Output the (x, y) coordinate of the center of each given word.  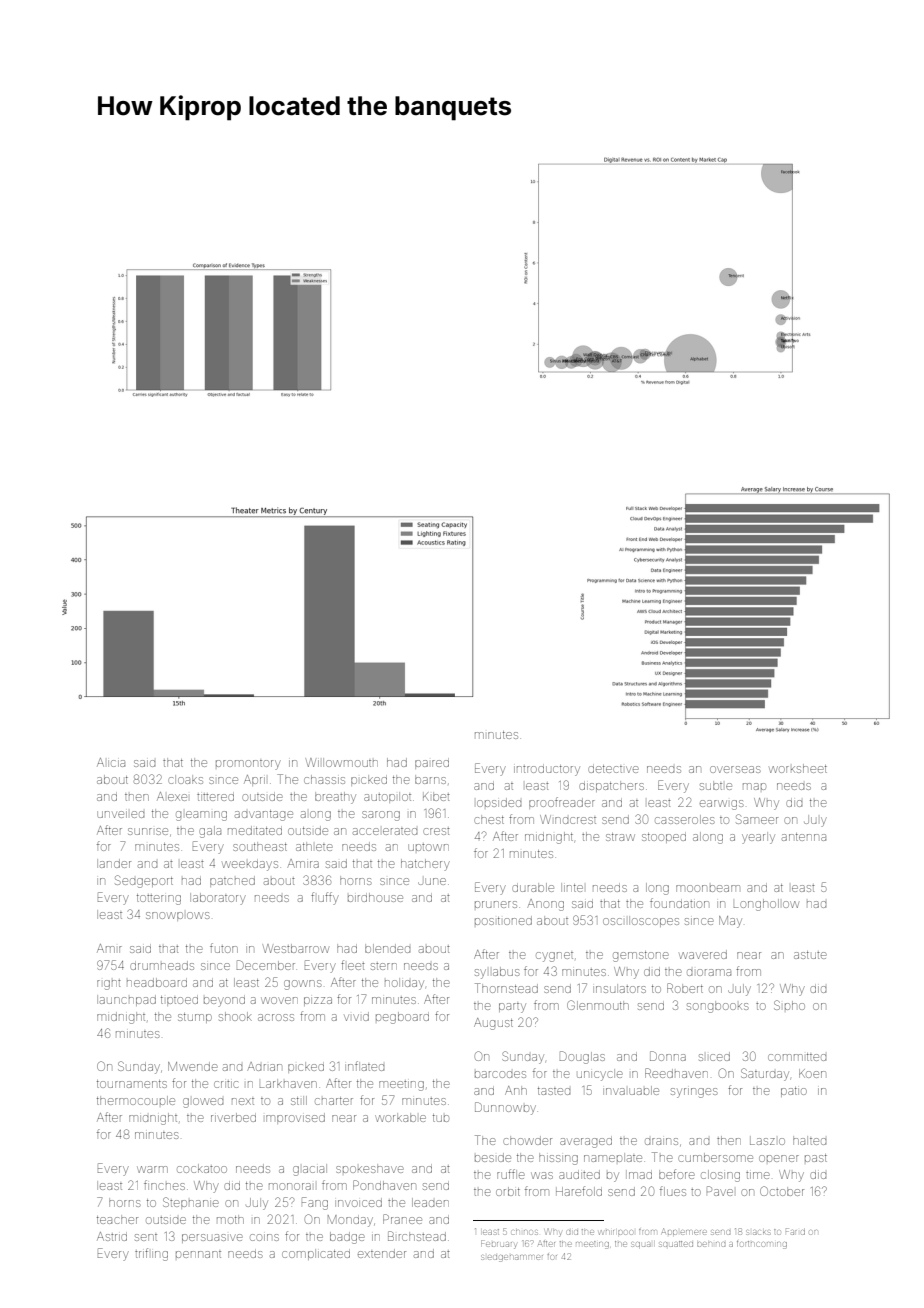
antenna (804, 837)
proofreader (562, 803)
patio (794, 1092)
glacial (310, 1170)
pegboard (402, 1018)
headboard (157, 982)
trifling (151, 1254)
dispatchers (611, 786)
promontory (248, 765)
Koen (812, 1073)
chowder (527, 1140)
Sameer (757, 819)
